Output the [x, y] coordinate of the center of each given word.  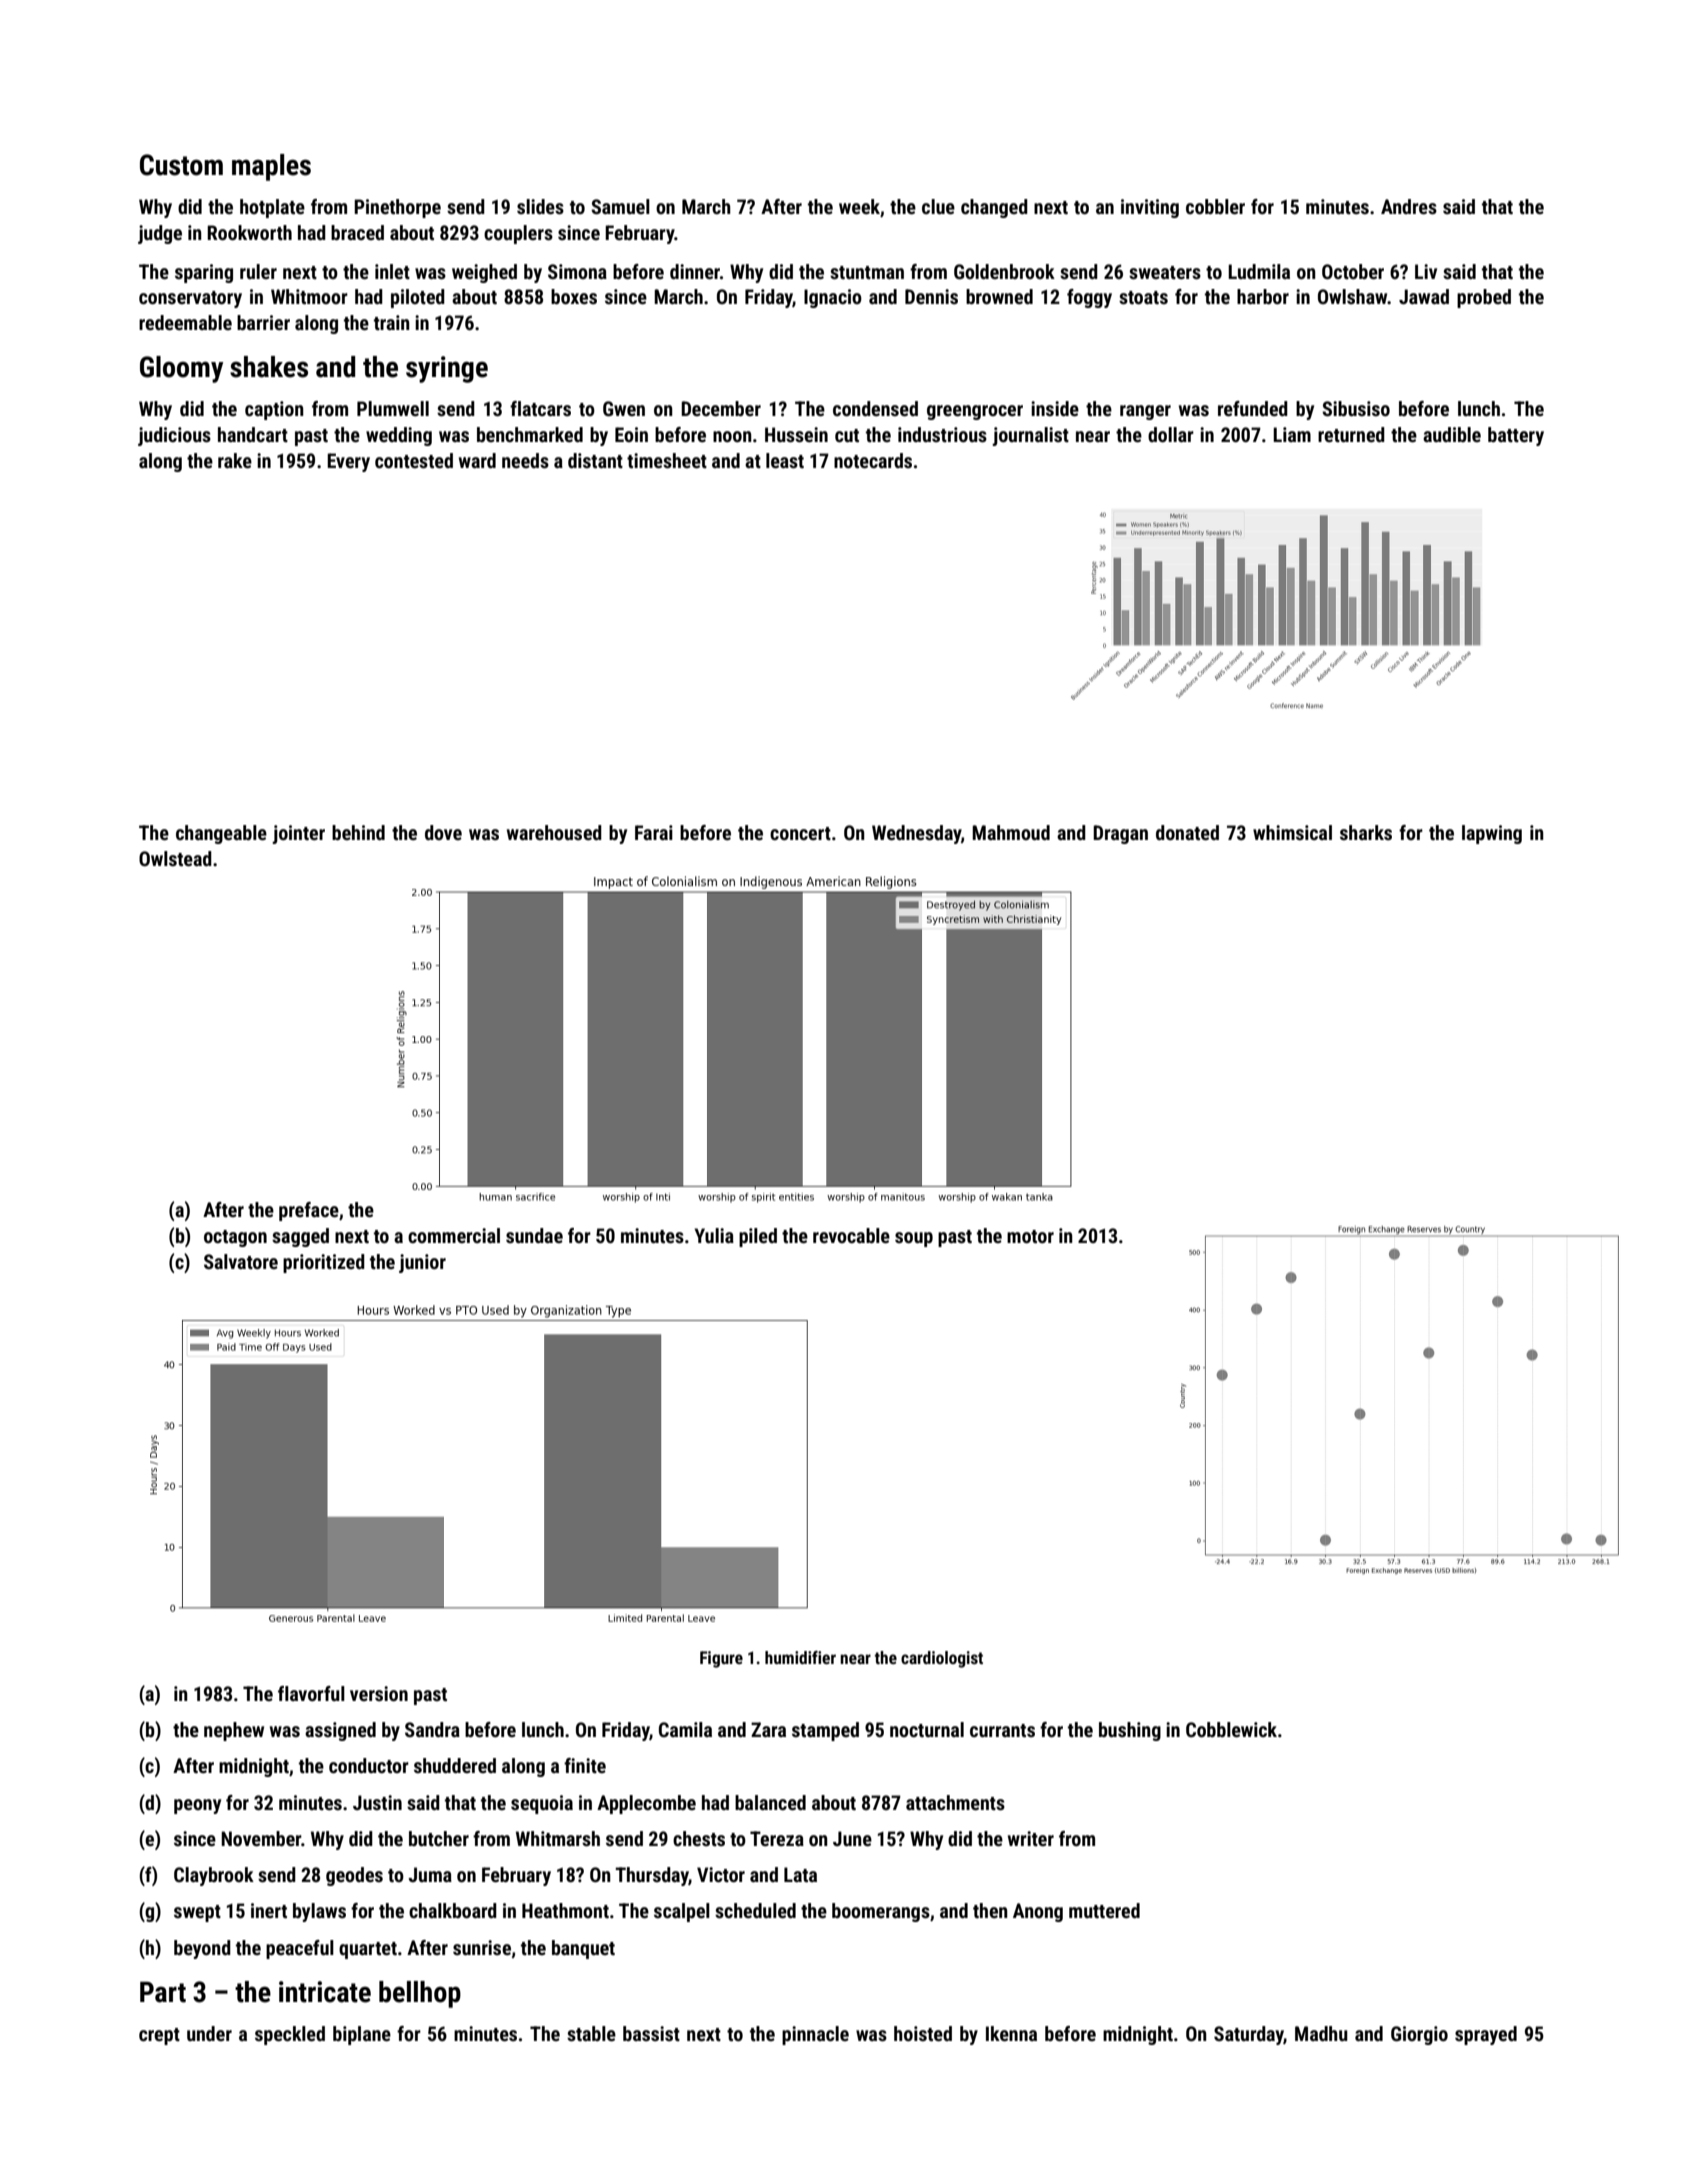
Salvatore [241, 1261]
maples [271, 167]
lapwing [1492, 834]
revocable [851, 1235]
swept [197, 1913]
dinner [695, 271]
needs [525, 460]
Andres [1409, 206]
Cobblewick [1231, 1729]
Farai [654, 832]
